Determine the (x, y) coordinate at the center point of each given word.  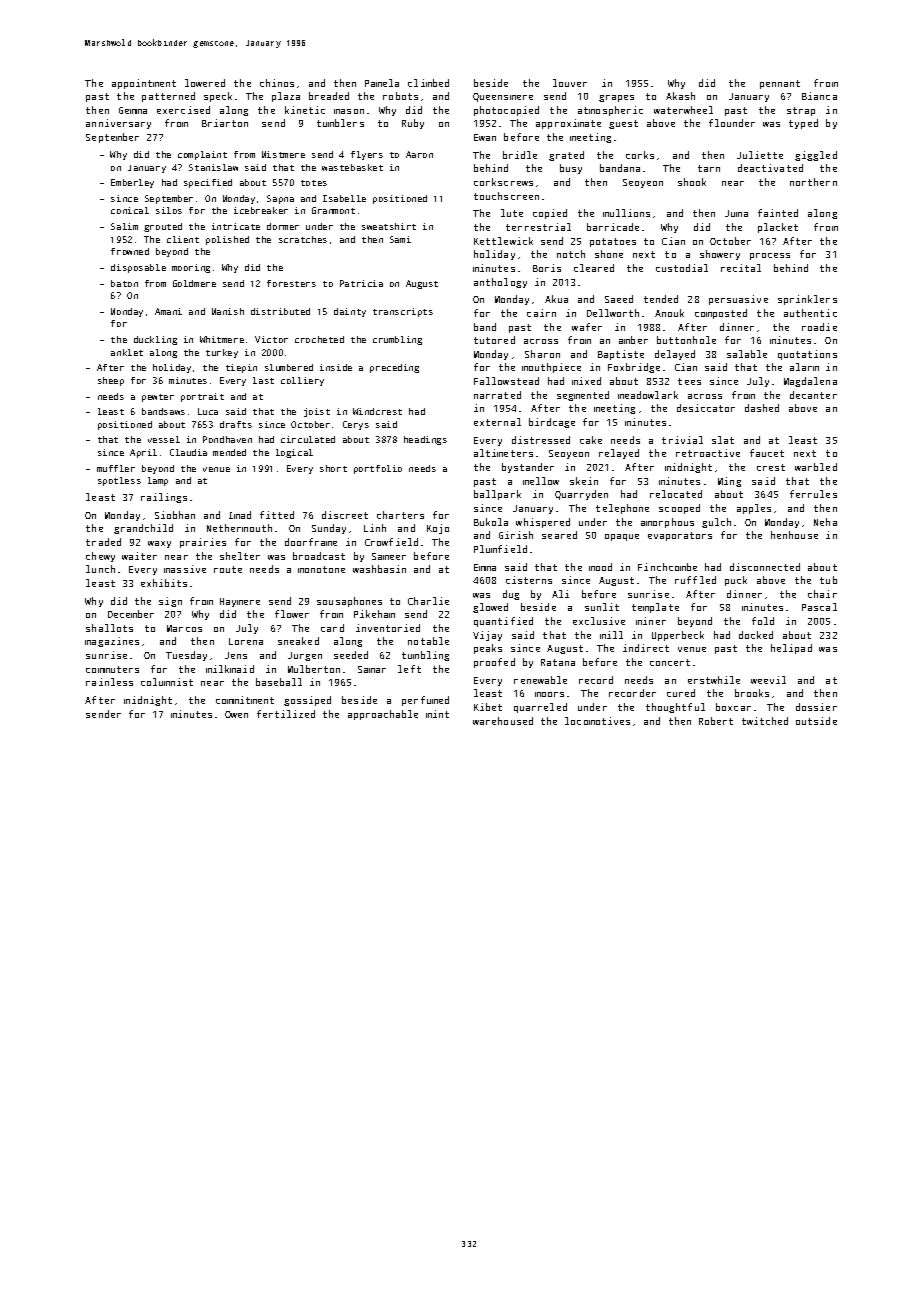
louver (570, 83)
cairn (541, 313)
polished (227, 240)
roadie (819, 327)
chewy (100, 557)
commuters (112, 669)
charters (400, 515)
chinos (277, 83)
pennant (780, 84)
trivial (682, 440)
